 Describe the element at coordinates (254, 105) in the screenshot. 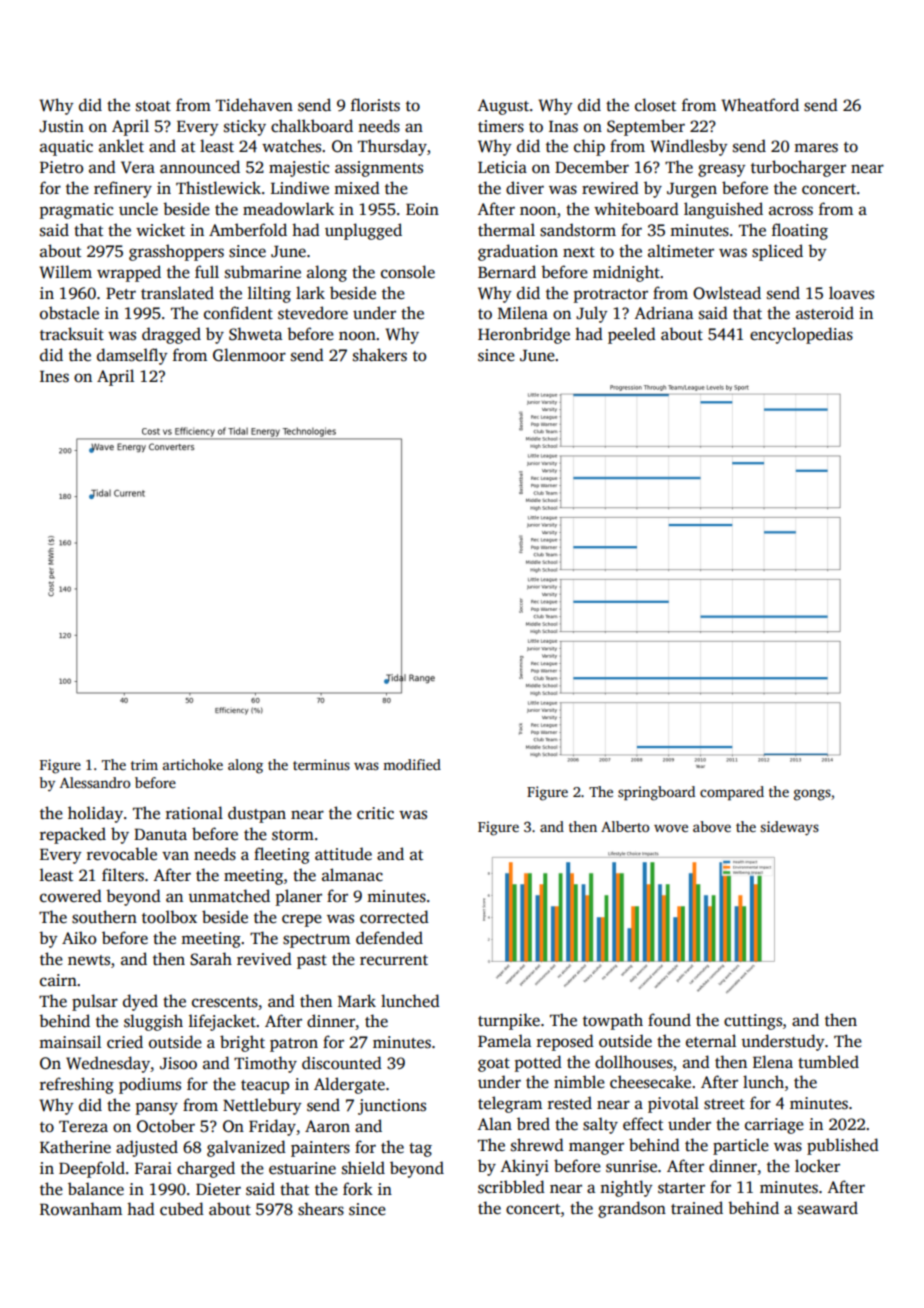

I see `Tidehaven` at that location.
